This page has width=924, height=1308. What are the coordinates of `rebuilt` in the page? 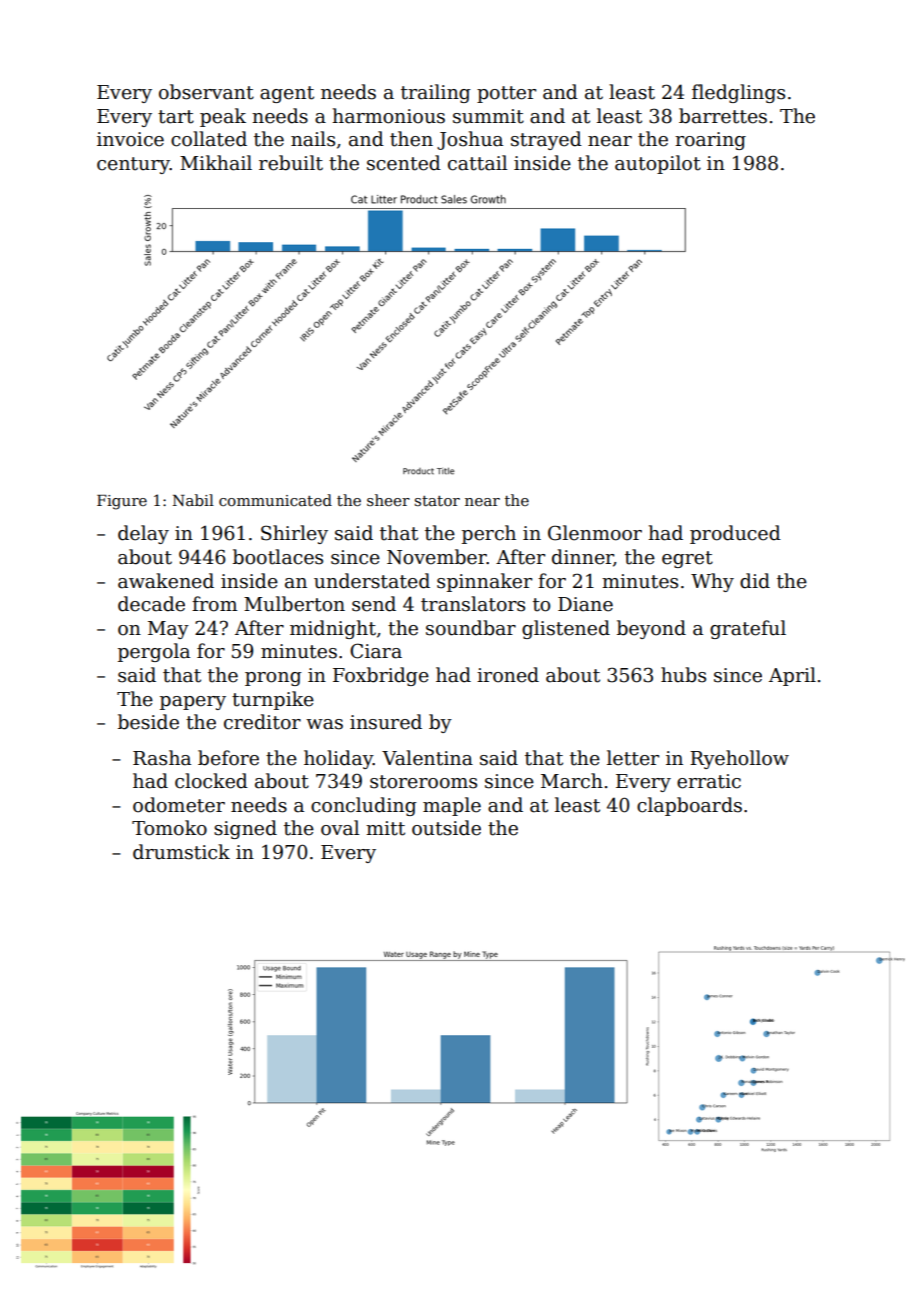 It's located at (291, 163).
